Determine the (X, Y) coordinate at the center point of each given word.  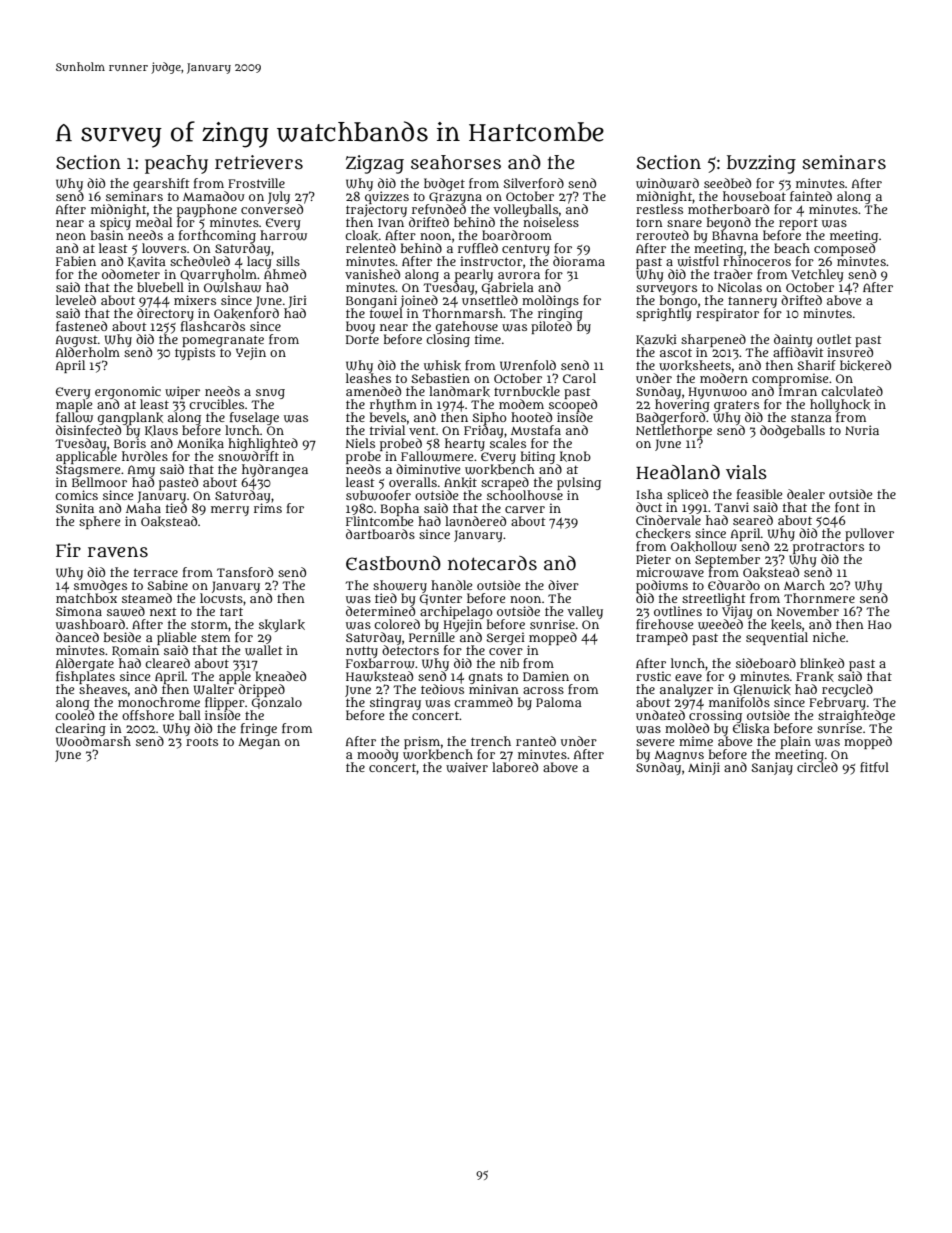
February (837, 703)
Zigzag (375, 164)
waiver (467, 767)
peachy (176, 164)
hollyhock (840, 405)
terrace (156, 572)
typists (195, 353)
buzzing (761, 164)
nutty (362, 652)
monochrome (159, 702)
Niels (360, 443)
